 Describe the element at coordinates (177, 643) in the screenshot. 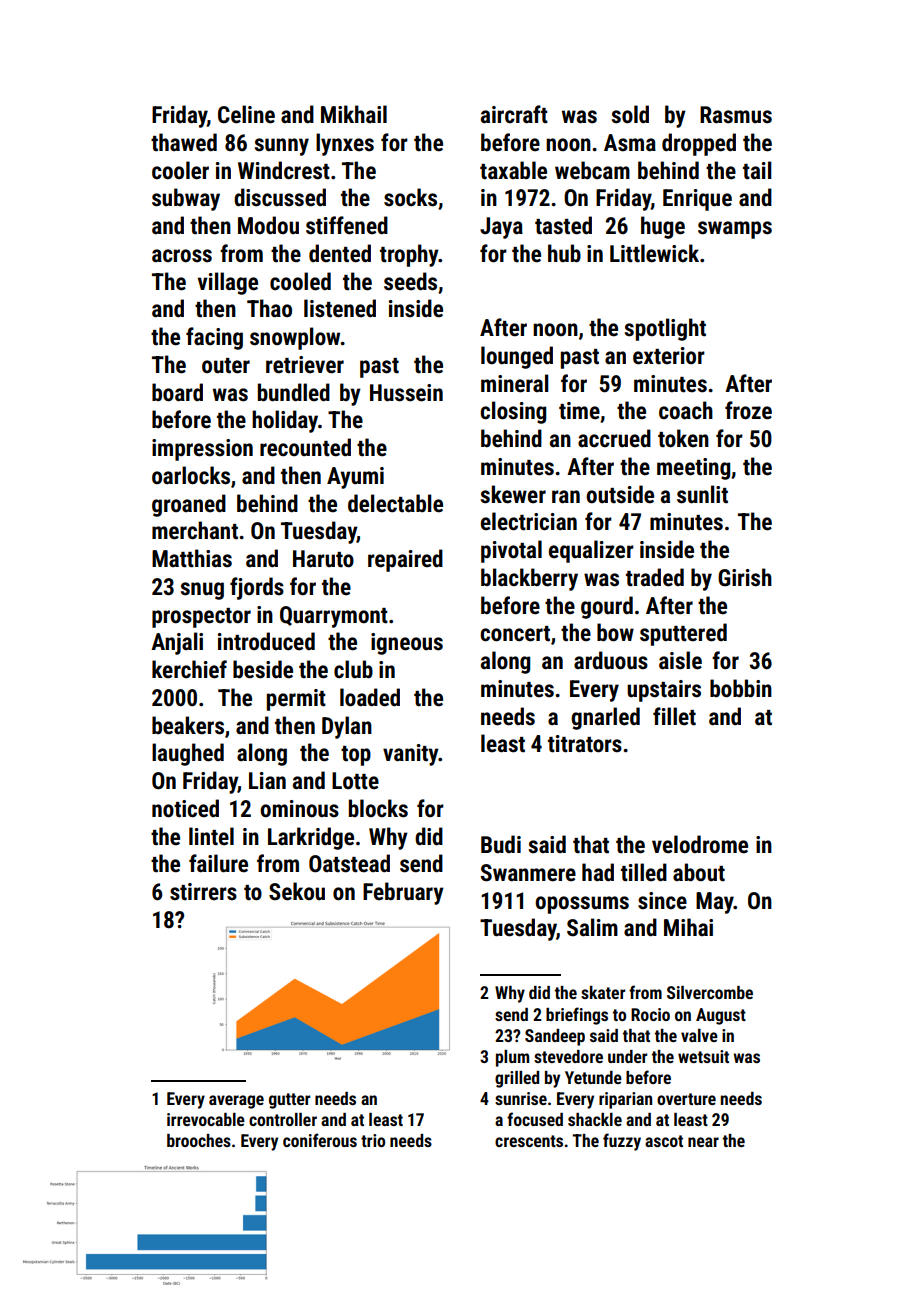

I see `Anjali` at that location.
